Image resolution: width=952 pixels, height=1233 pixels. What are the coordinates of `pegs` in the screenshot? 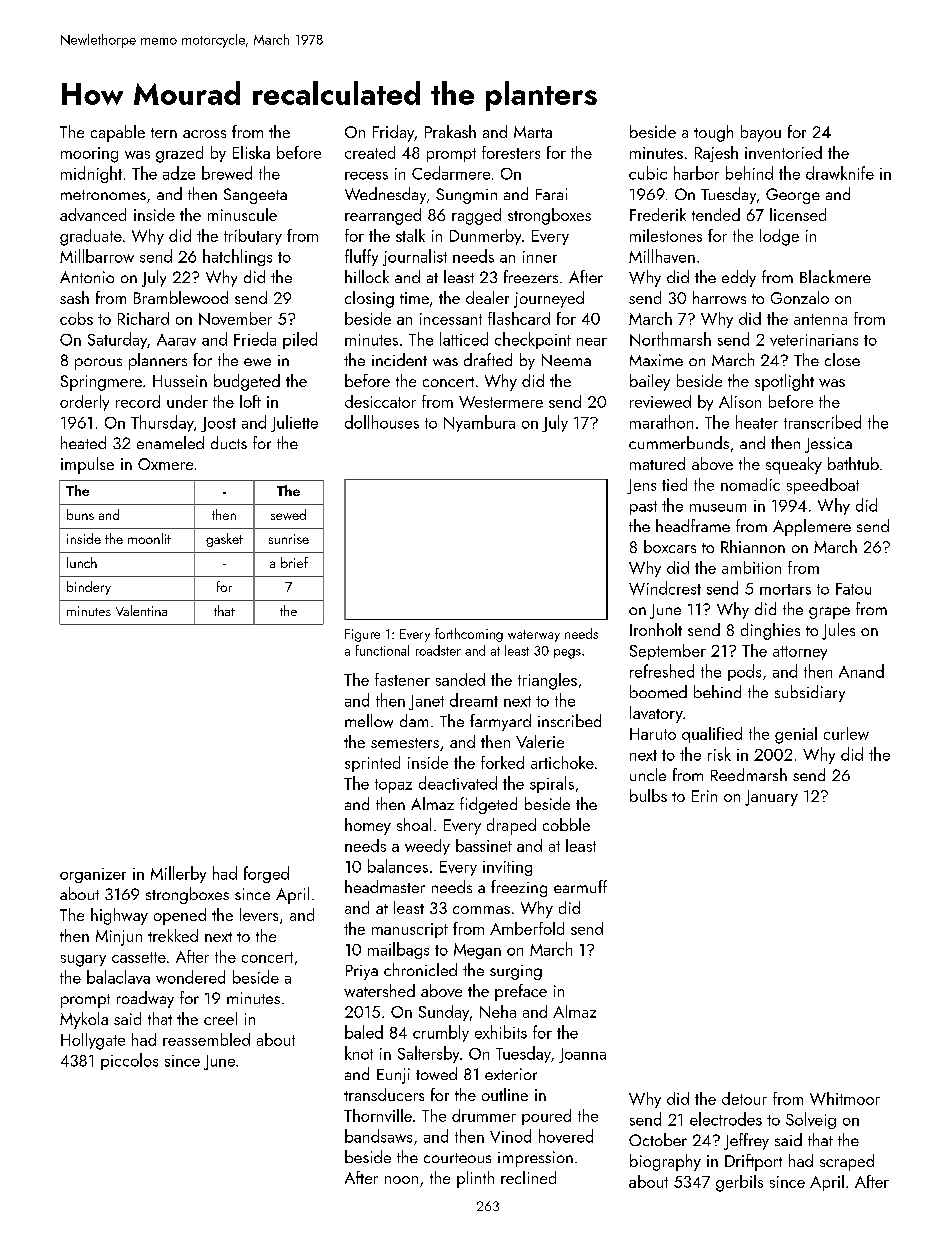 It's located at (567, 654).
